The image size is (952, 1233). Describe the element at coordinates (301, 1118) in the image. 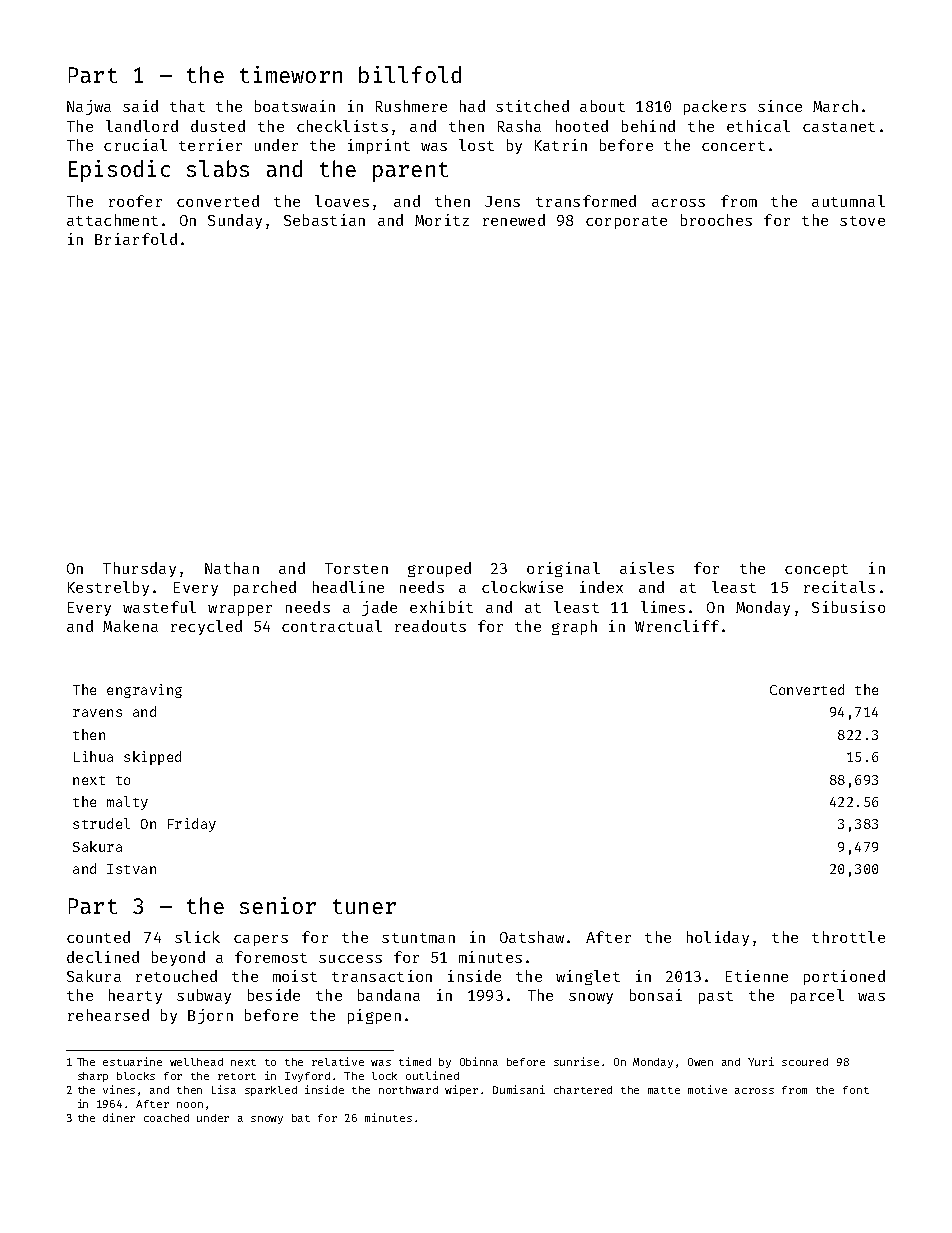

I see `bat` at that location.
